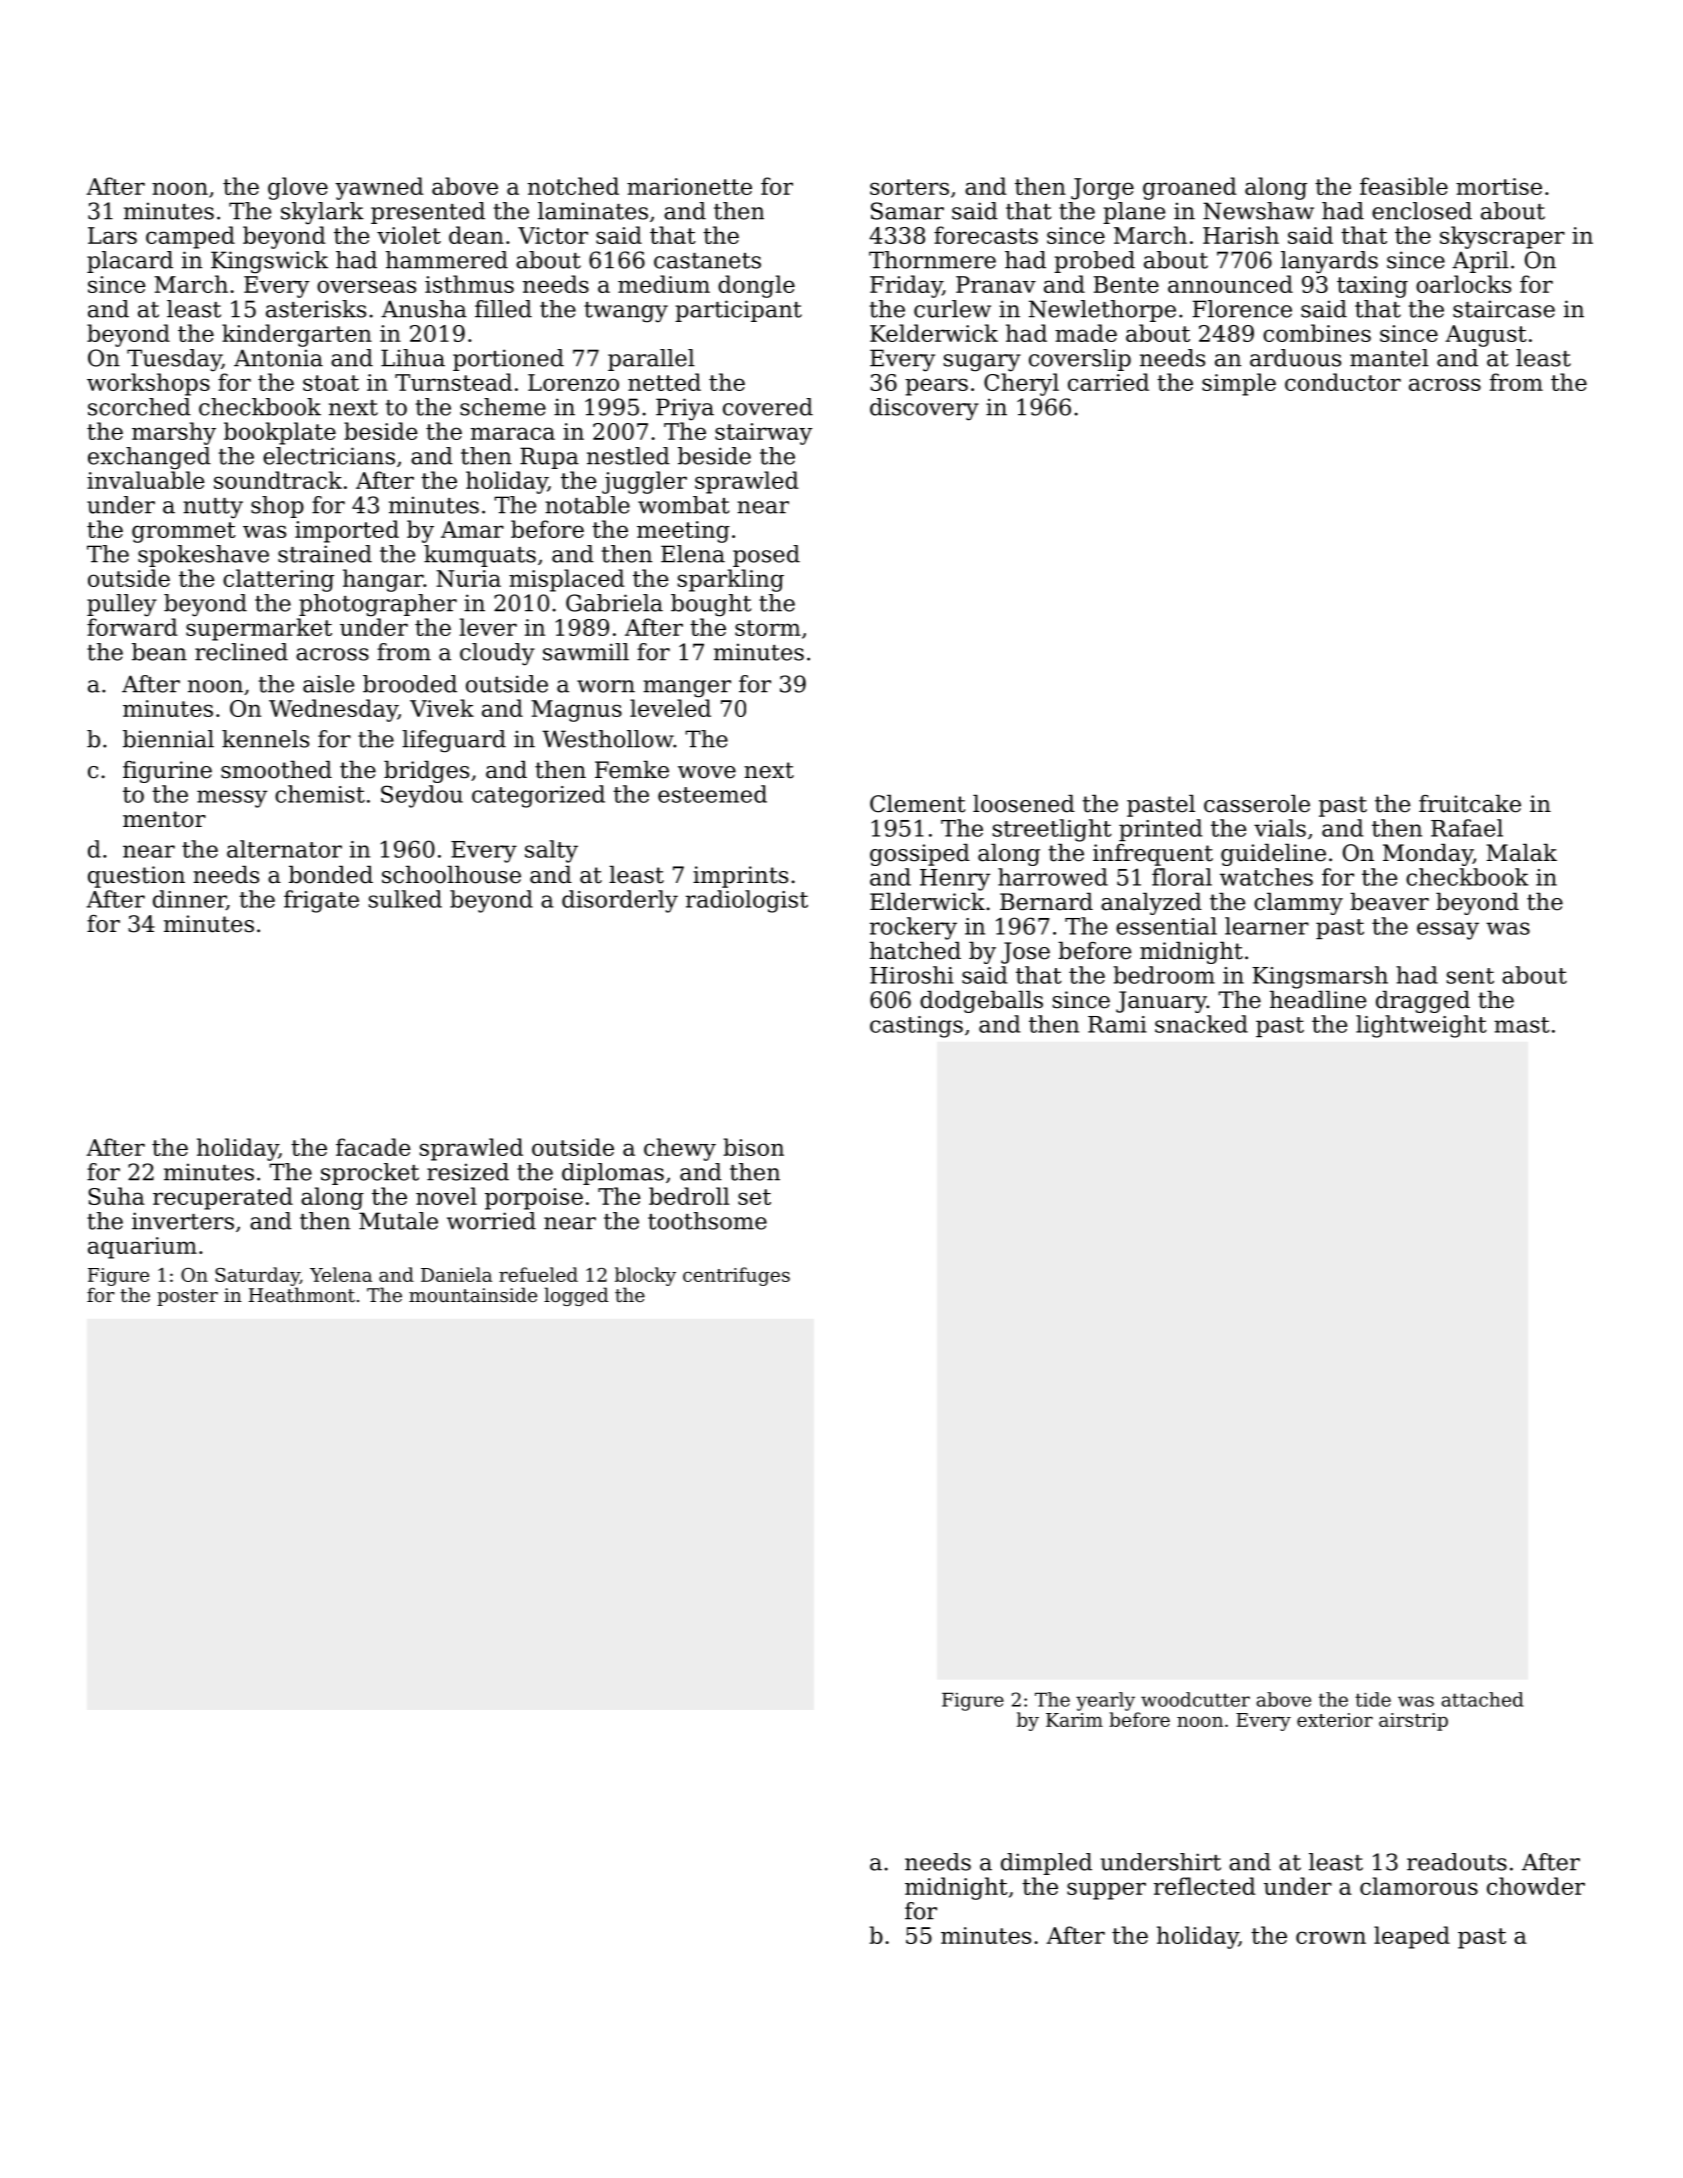 Image resolution: width=1683 pixels, height=2178 pixels. I want to click on centrifuges, so click(736, 1276).
